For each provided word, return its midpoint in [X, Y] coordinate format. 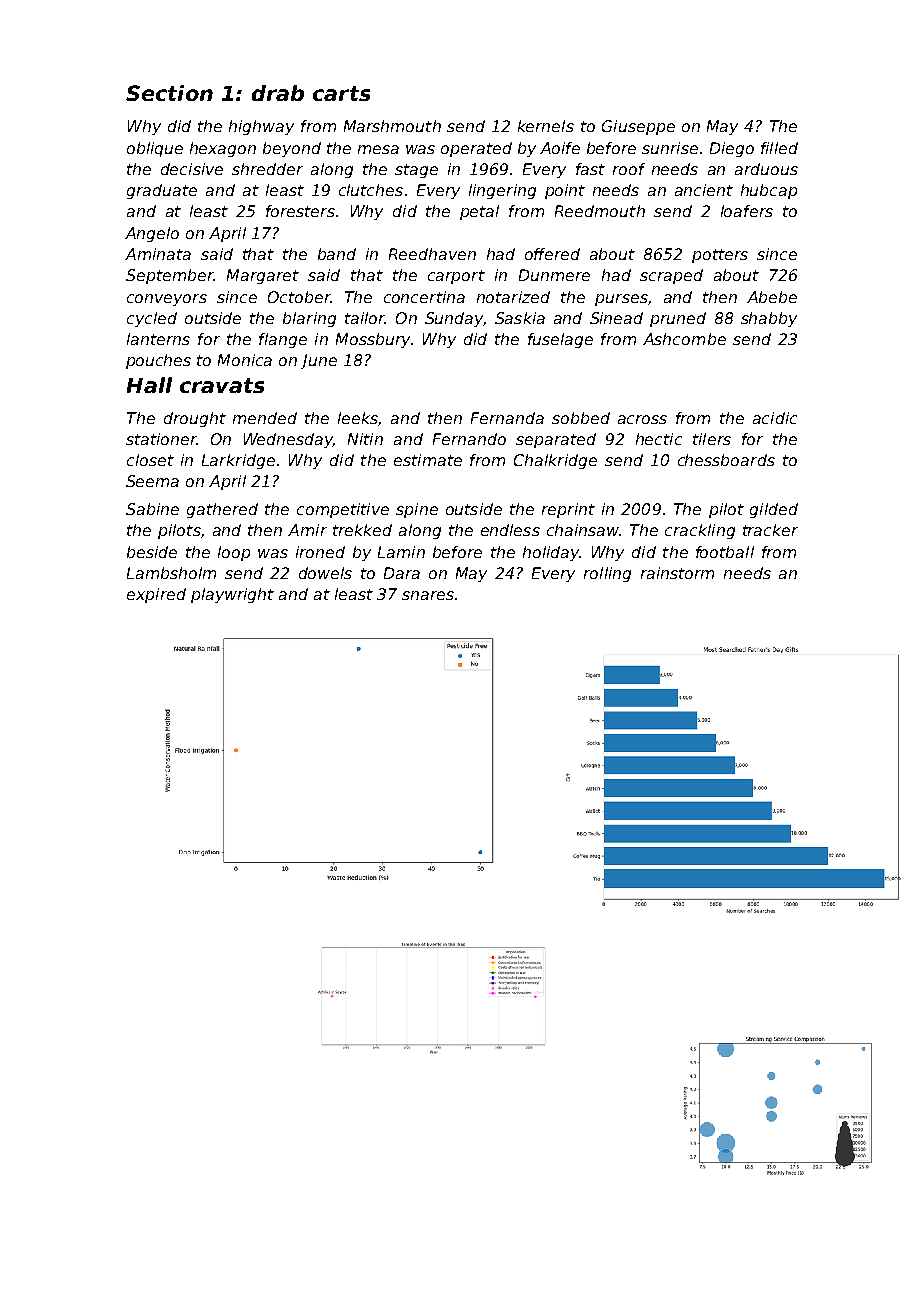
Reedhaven [432, 254]
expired [156, 595]
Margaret [263, 276]
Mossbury [373, 340]
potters [720, 256]
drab [278, 93]
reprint [568, 510]
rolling [607, 574]
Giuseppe [638, 127]
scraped [671, 276]
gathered [222, 510]
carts [341, 93]
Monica [245, 360]
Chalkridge [555, 461]
